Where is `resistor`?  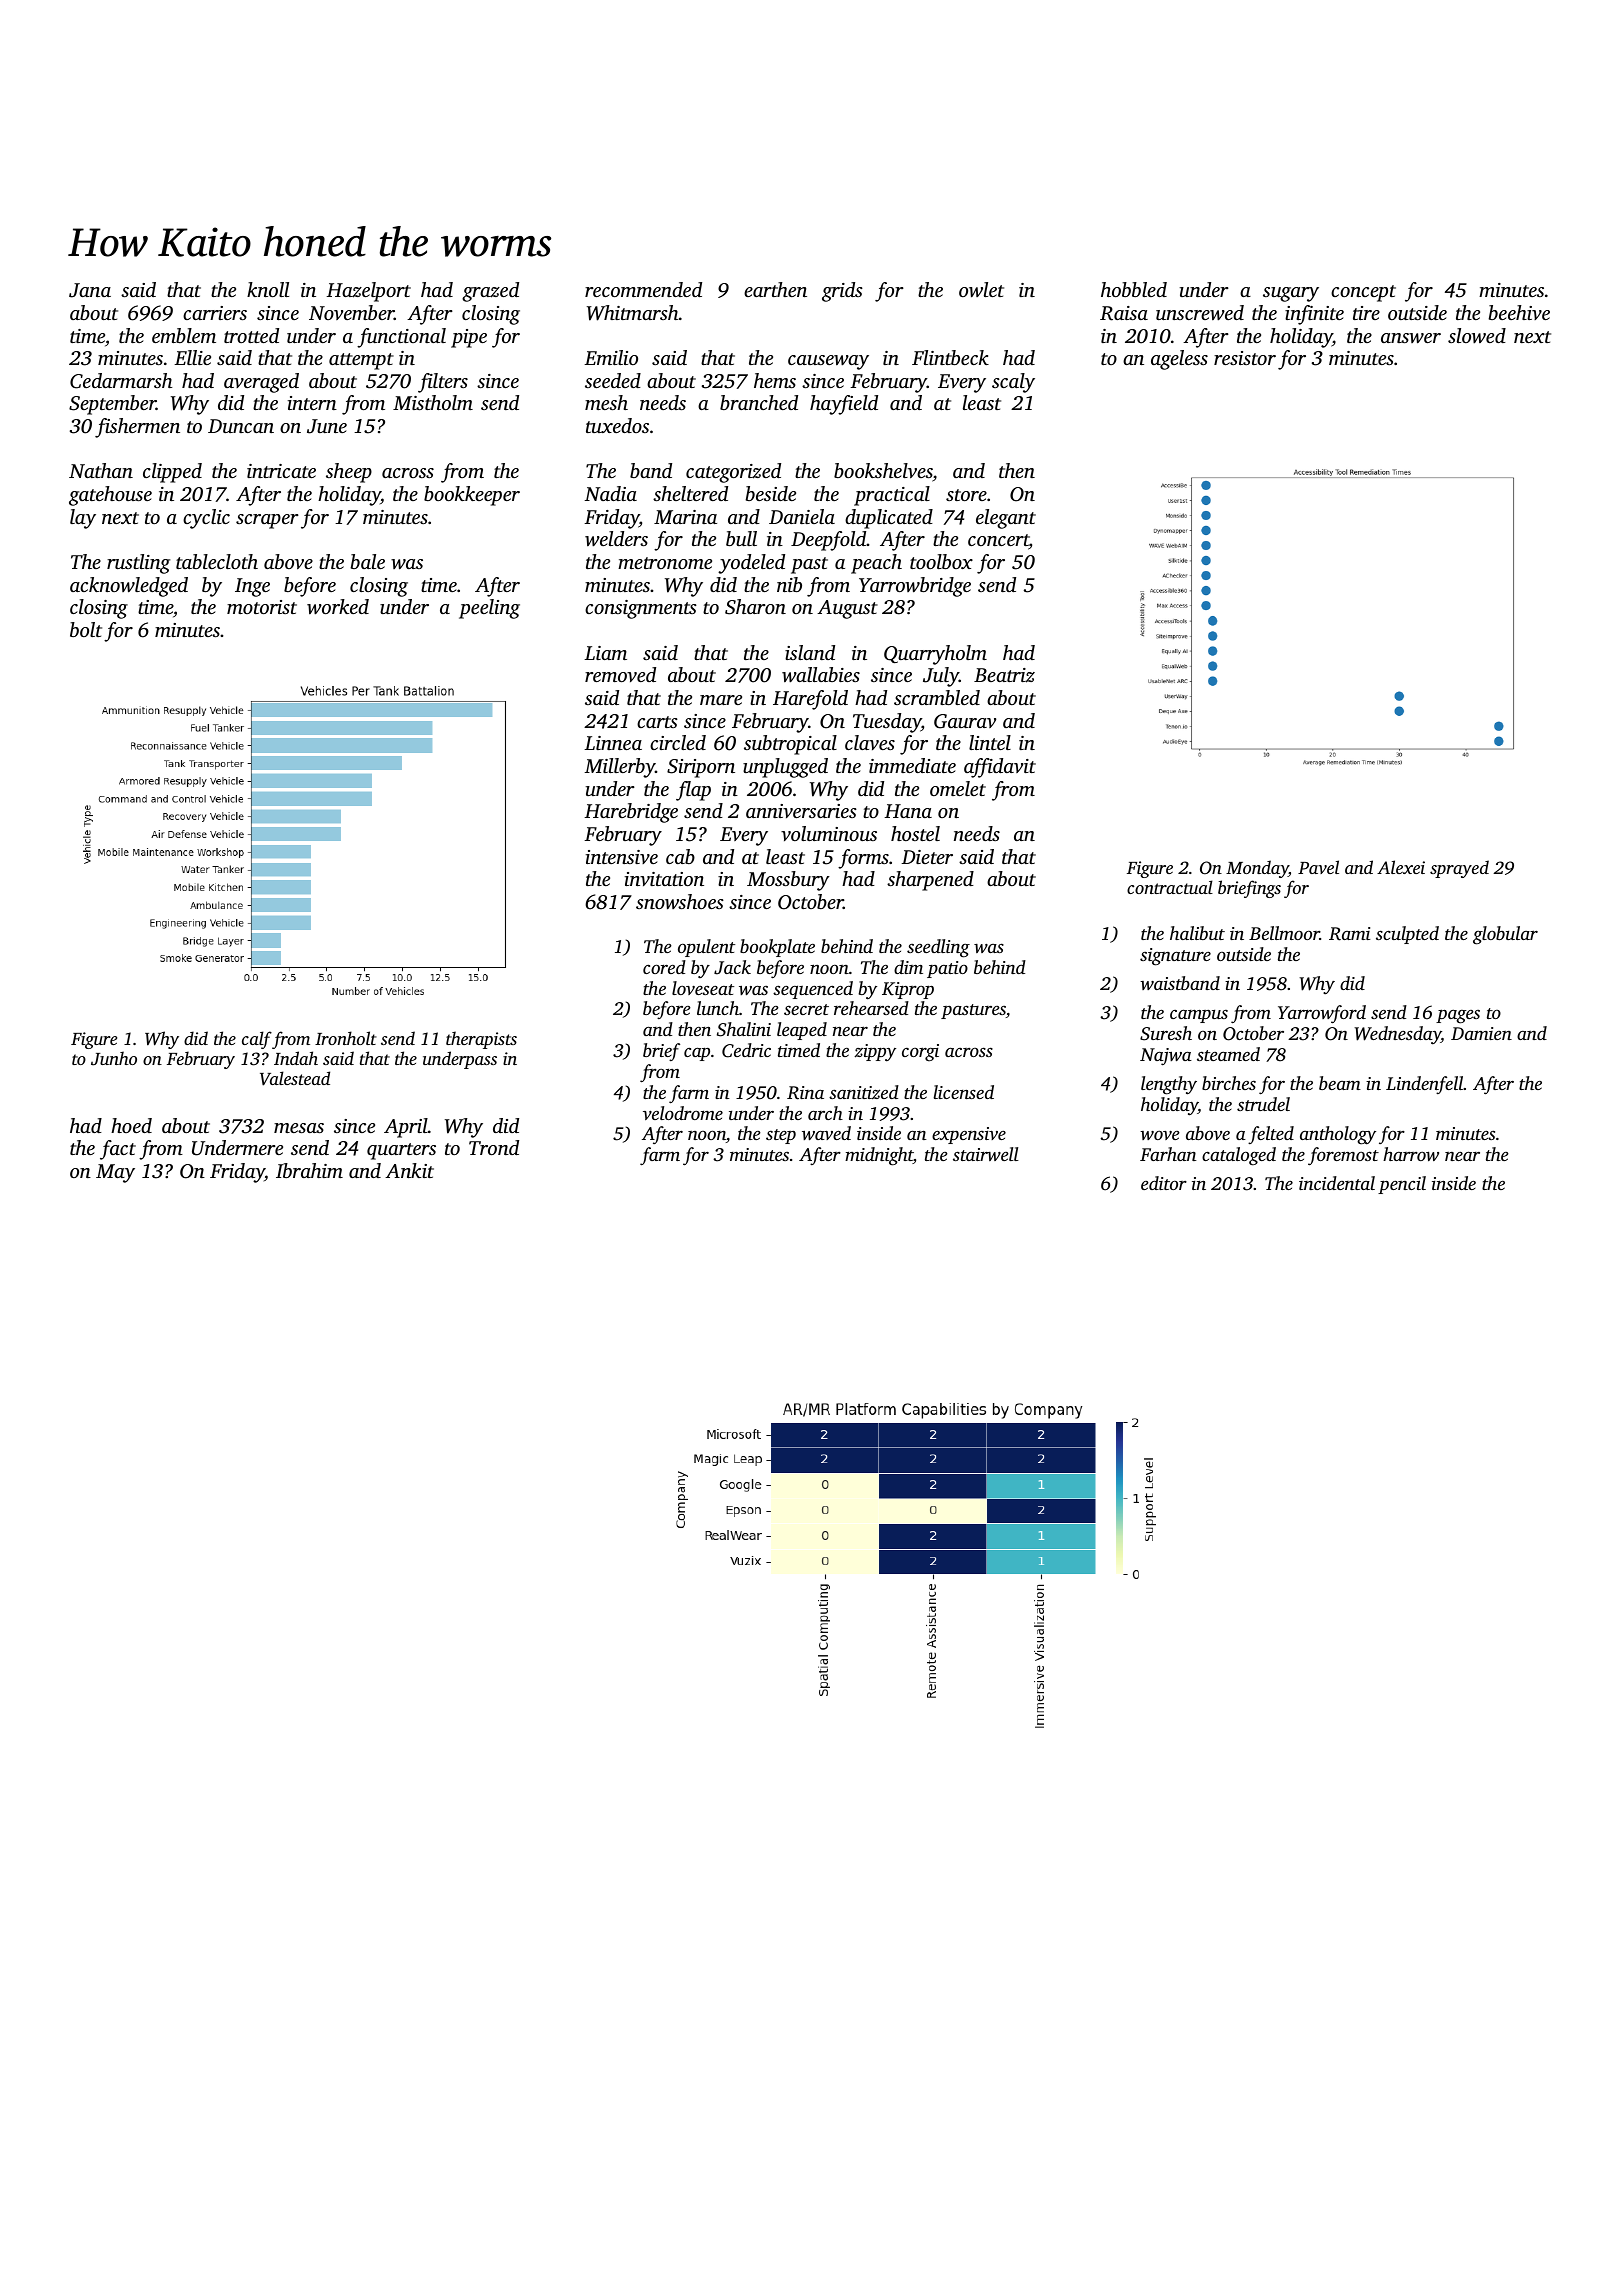
resistor is located at coordinates (1245, 358).
